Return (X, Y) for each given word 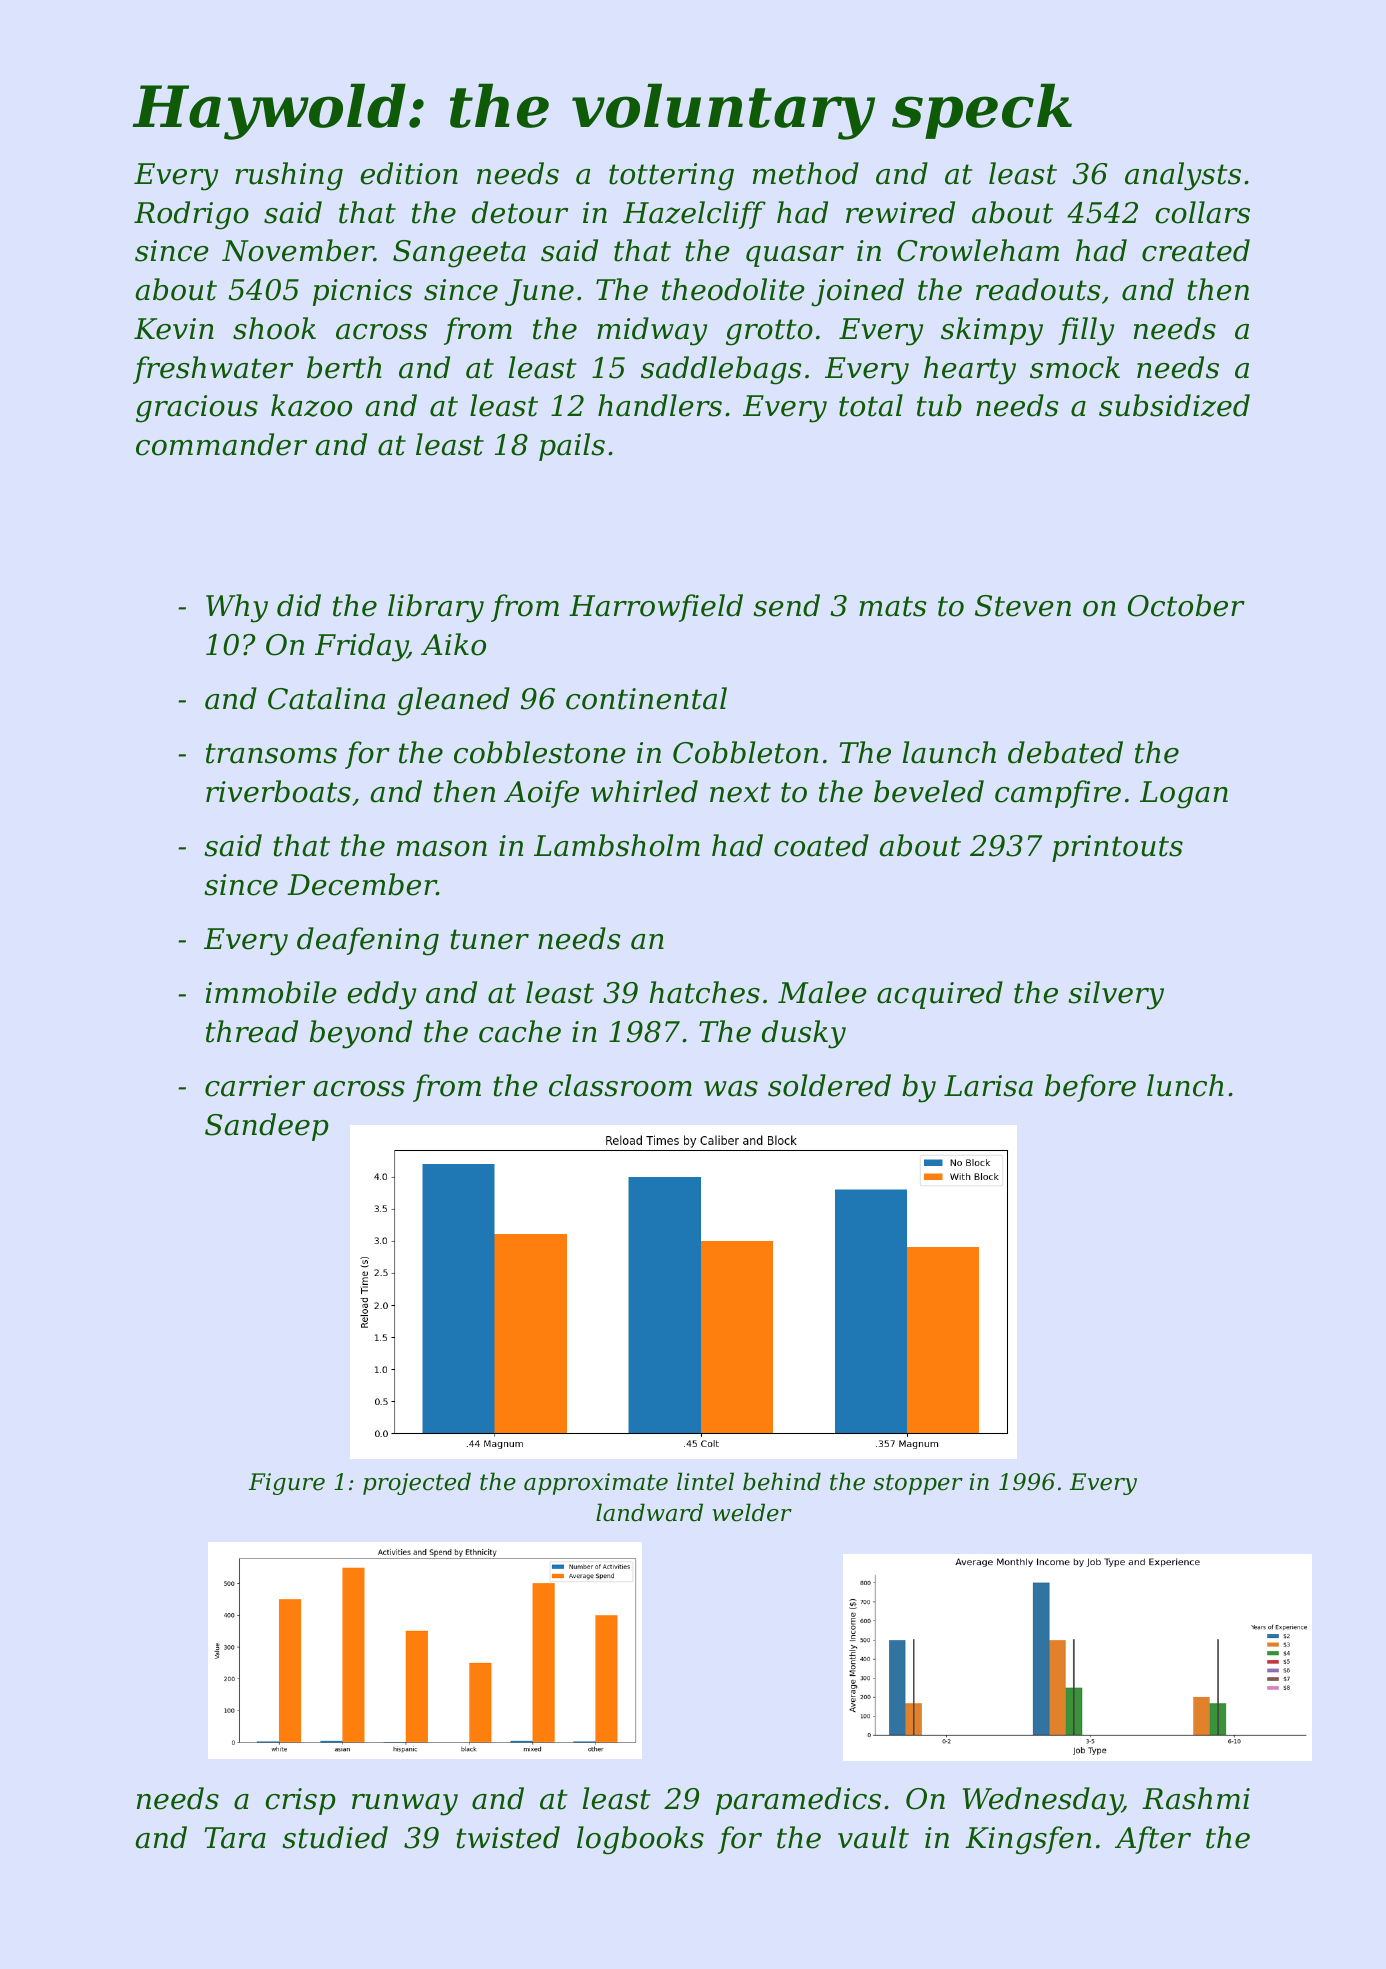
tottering (671, 177)
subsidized (1174, 405)
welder (752, 1512)
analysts (1183, 176)
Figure (286, 1484)
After (1153, 1840)
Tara (235, 1838)
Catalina (326, 698)
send (786, 605)
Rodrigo (191, 215)
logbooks (640, 1840)
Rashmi (1196, 1798)
